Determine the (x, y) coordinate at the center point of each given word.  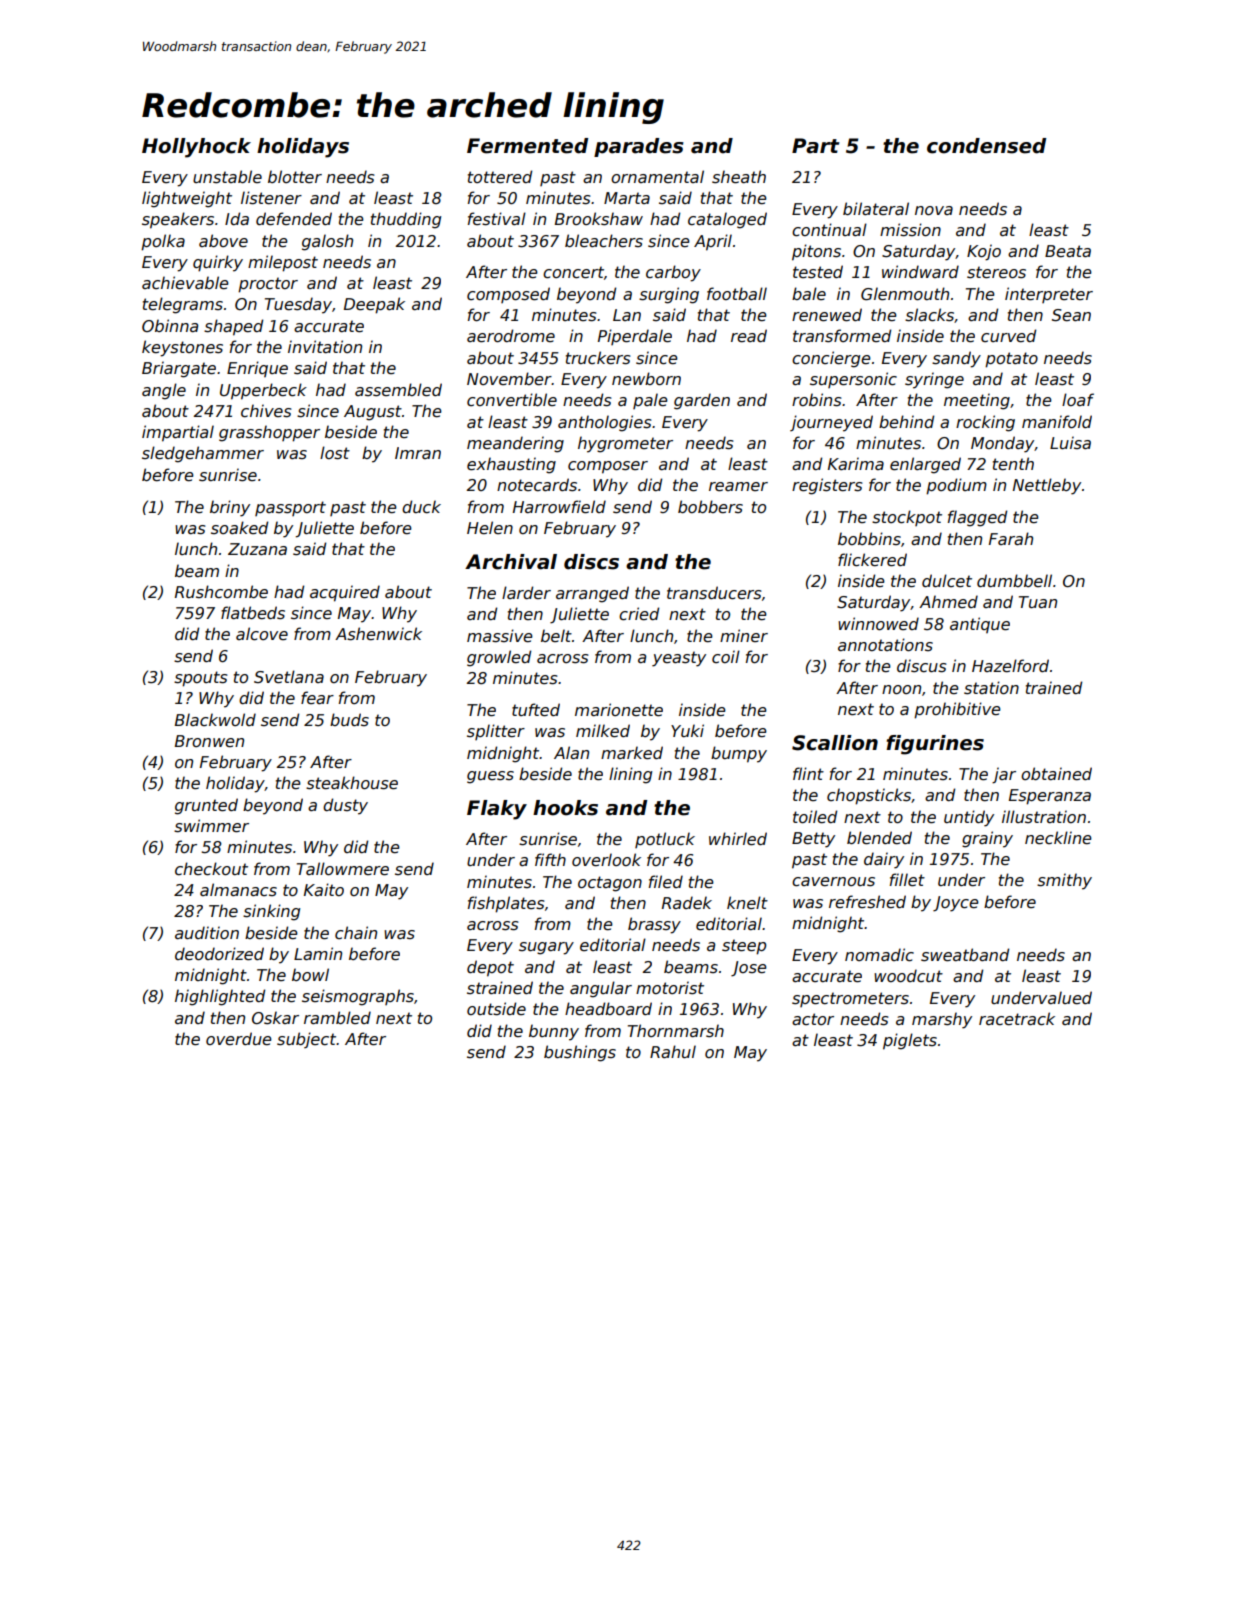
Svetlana (289, 677)
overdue (239, 1039)
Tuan (1038, 602)
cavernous (833, 882)
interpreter (1049, 295)
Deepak (374, 305)
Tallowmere (343, 869)
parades (639, 147)
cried (639, 614)
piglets (910, 1041)
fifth (550, 859)
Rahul (673, 1051)
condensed (986, 146)
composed (508, 295)
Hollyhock (196, 148)
